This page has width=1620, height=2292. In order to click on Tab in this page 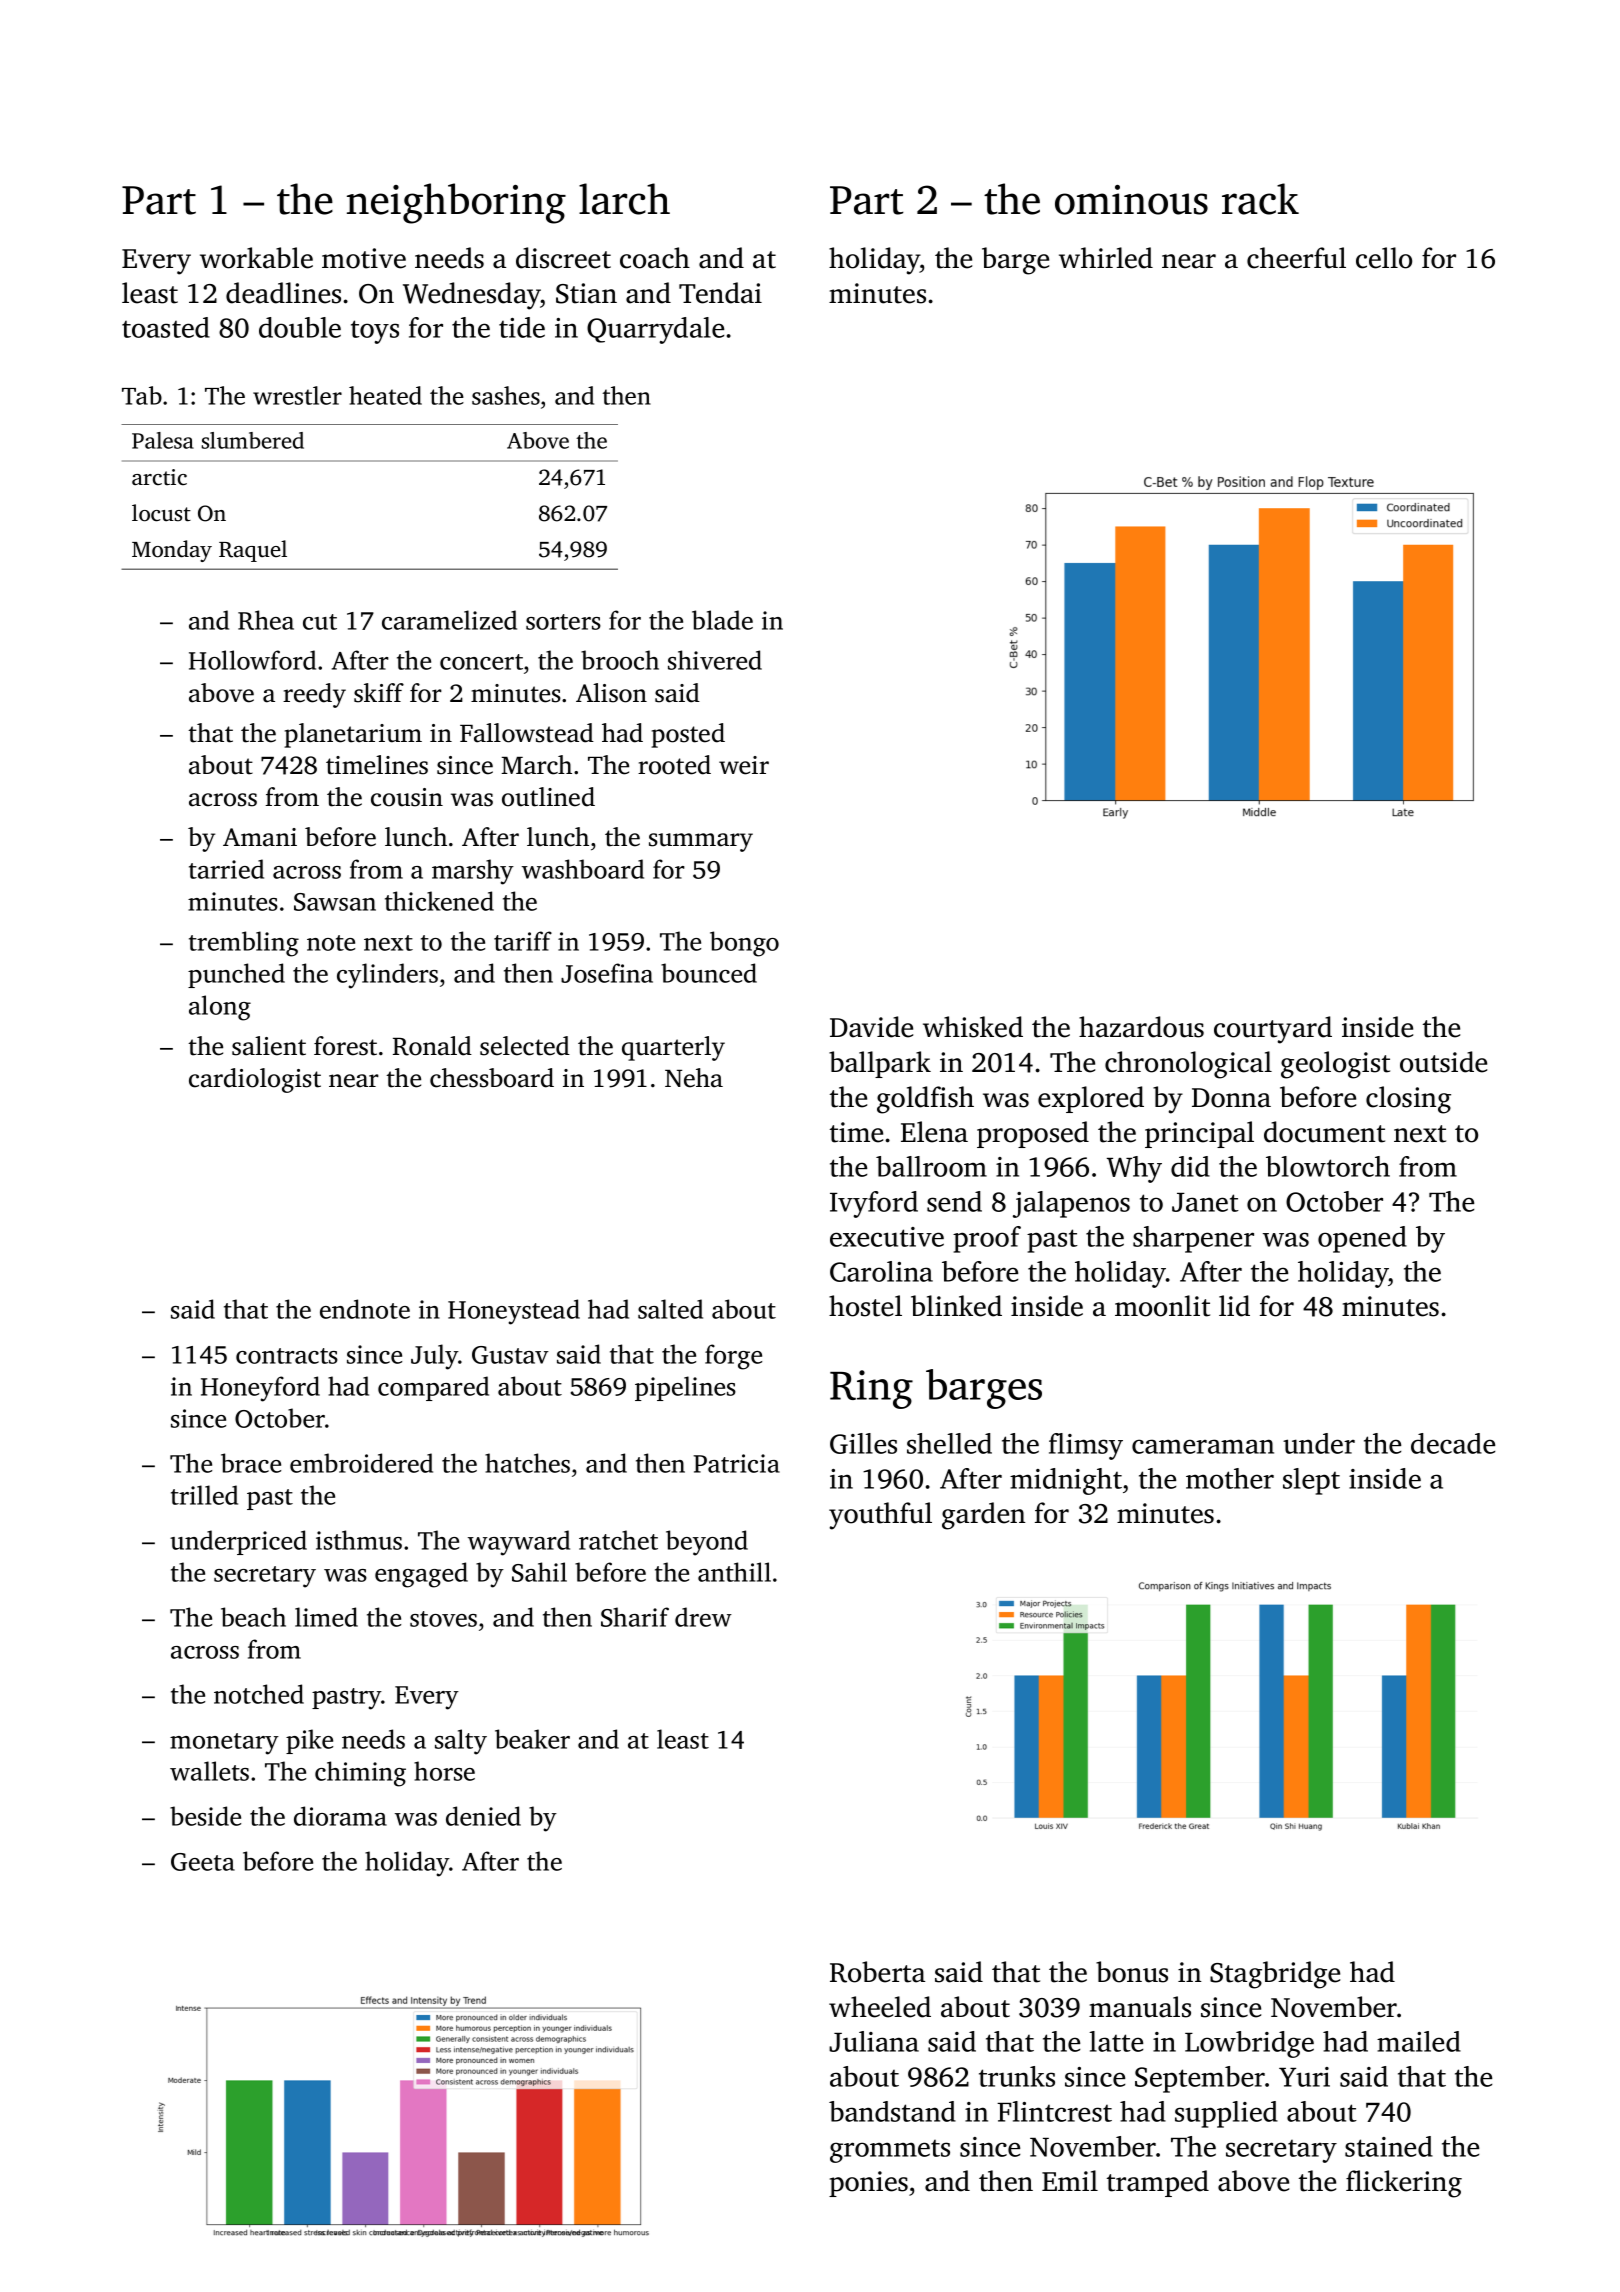, I will do `click(142, 395)`.
